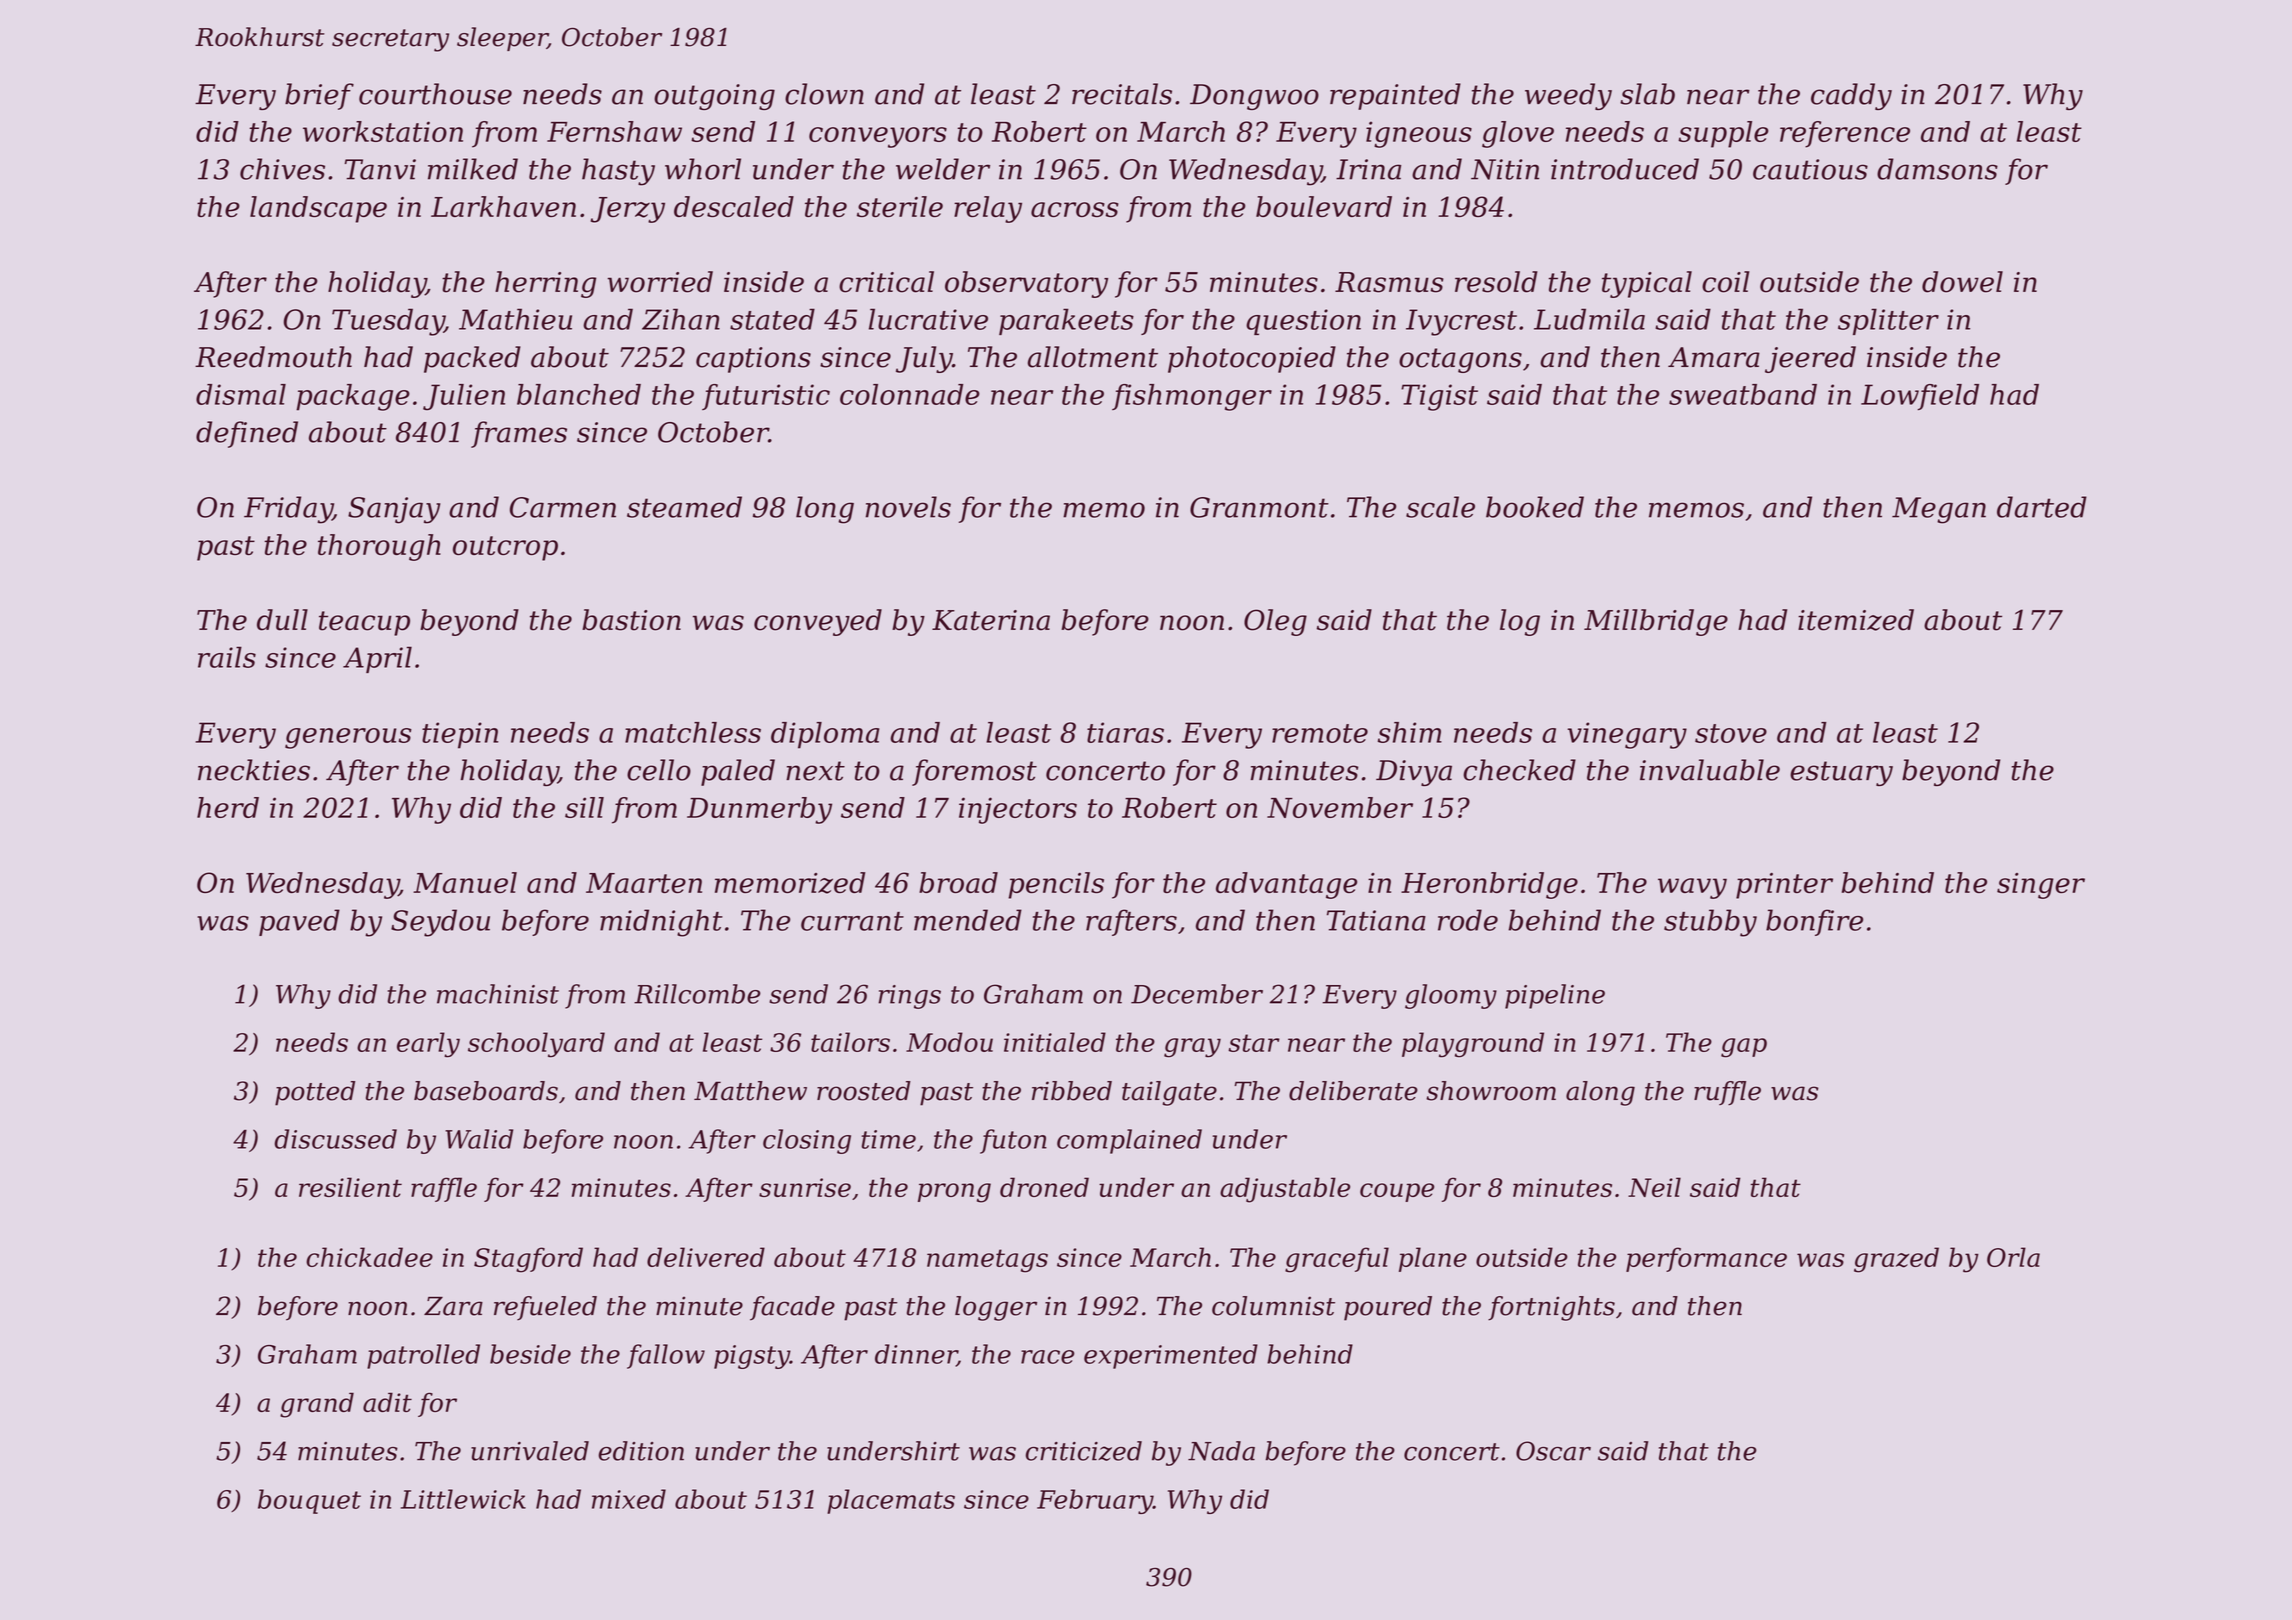 The width and height of the document is (2292, 1620). I want to click on caddy, so click(1851, 96).
